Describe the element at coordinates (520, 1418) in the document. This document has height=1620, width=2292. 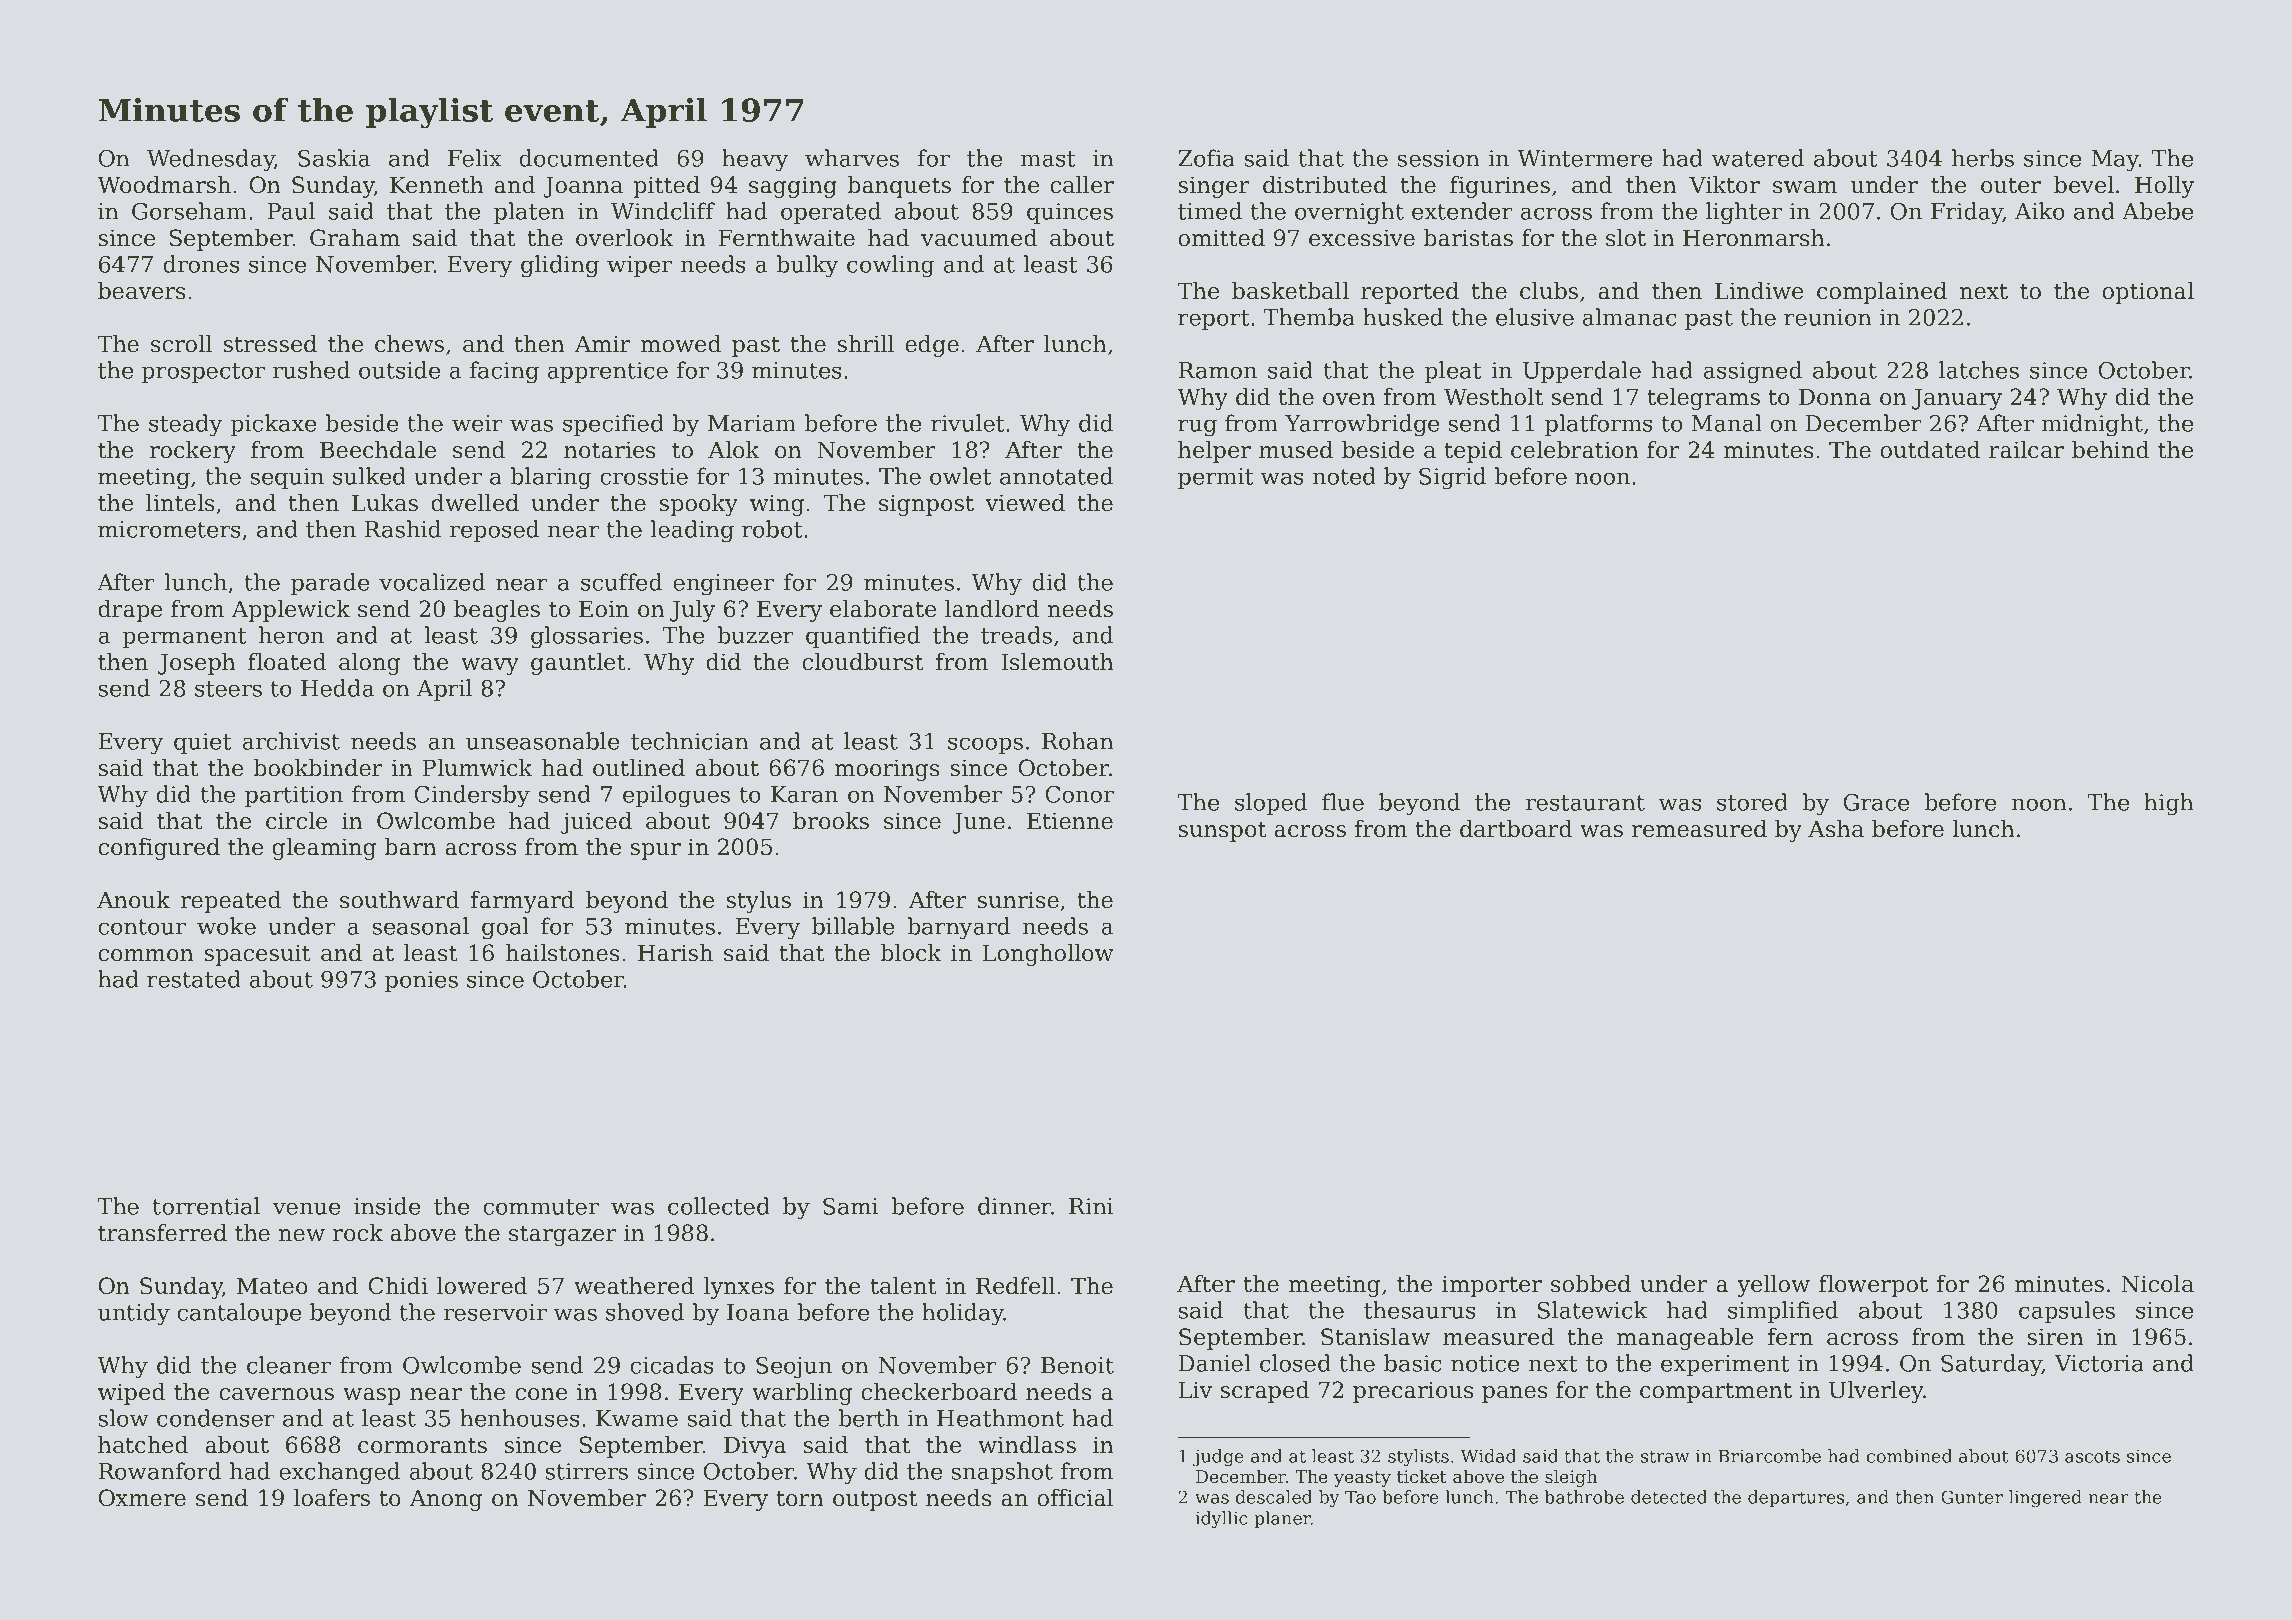
I see `henhouses` at that location.
